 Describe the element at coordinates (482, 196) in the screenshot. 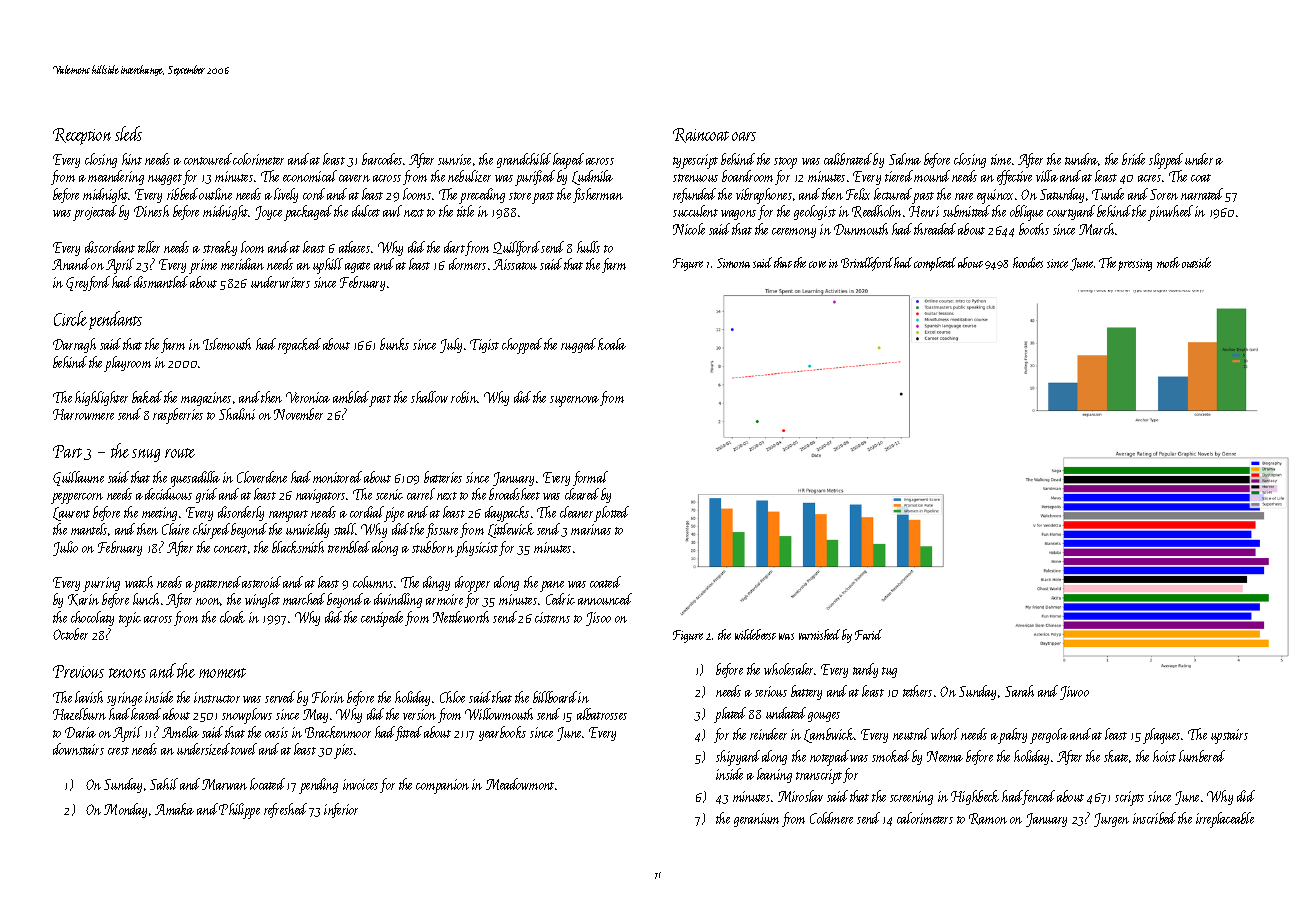

I see `preceding` at that location.
